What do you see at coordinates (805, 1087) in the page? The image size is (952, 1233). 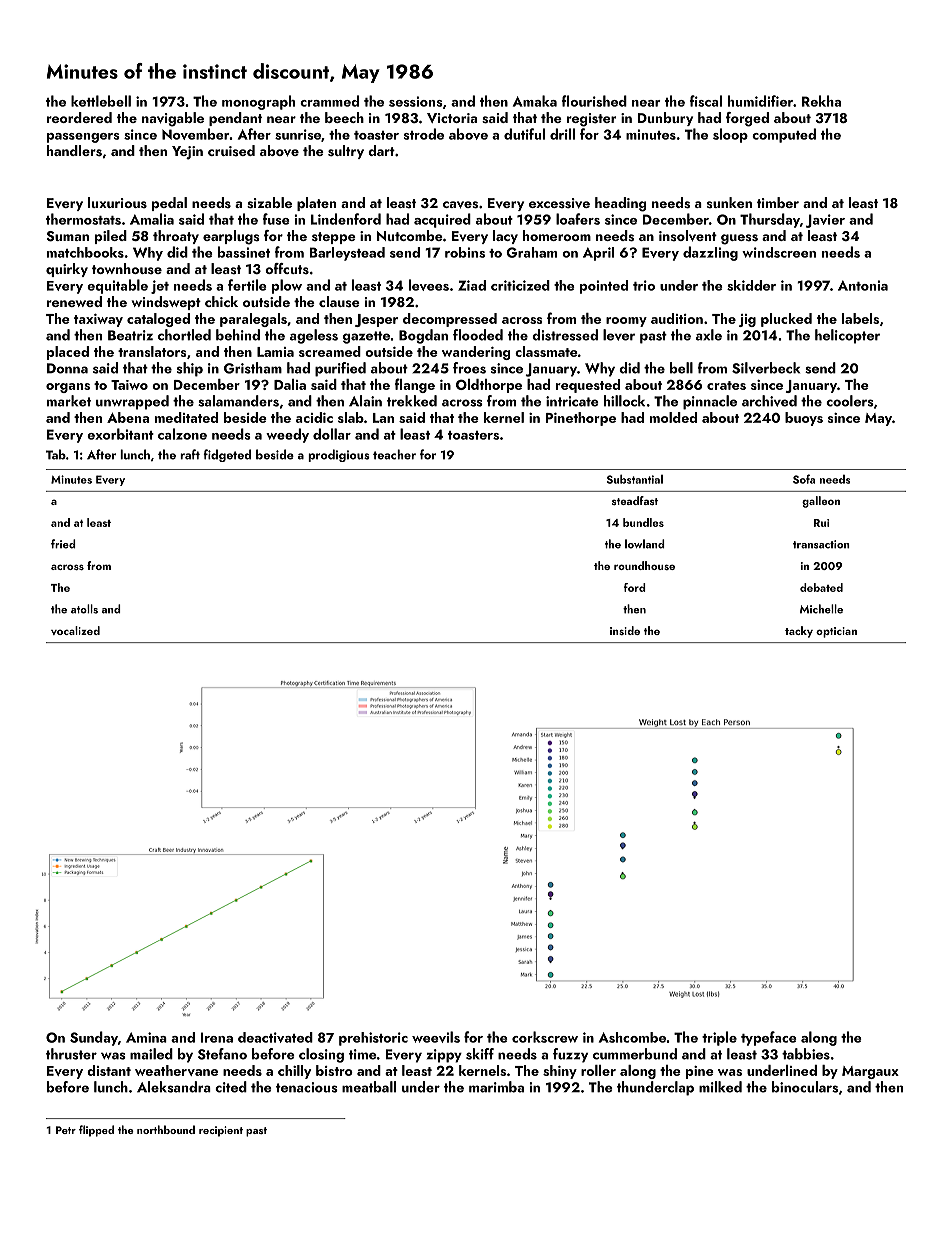 I see `binoculars` at bounding box center [805, 1087].
